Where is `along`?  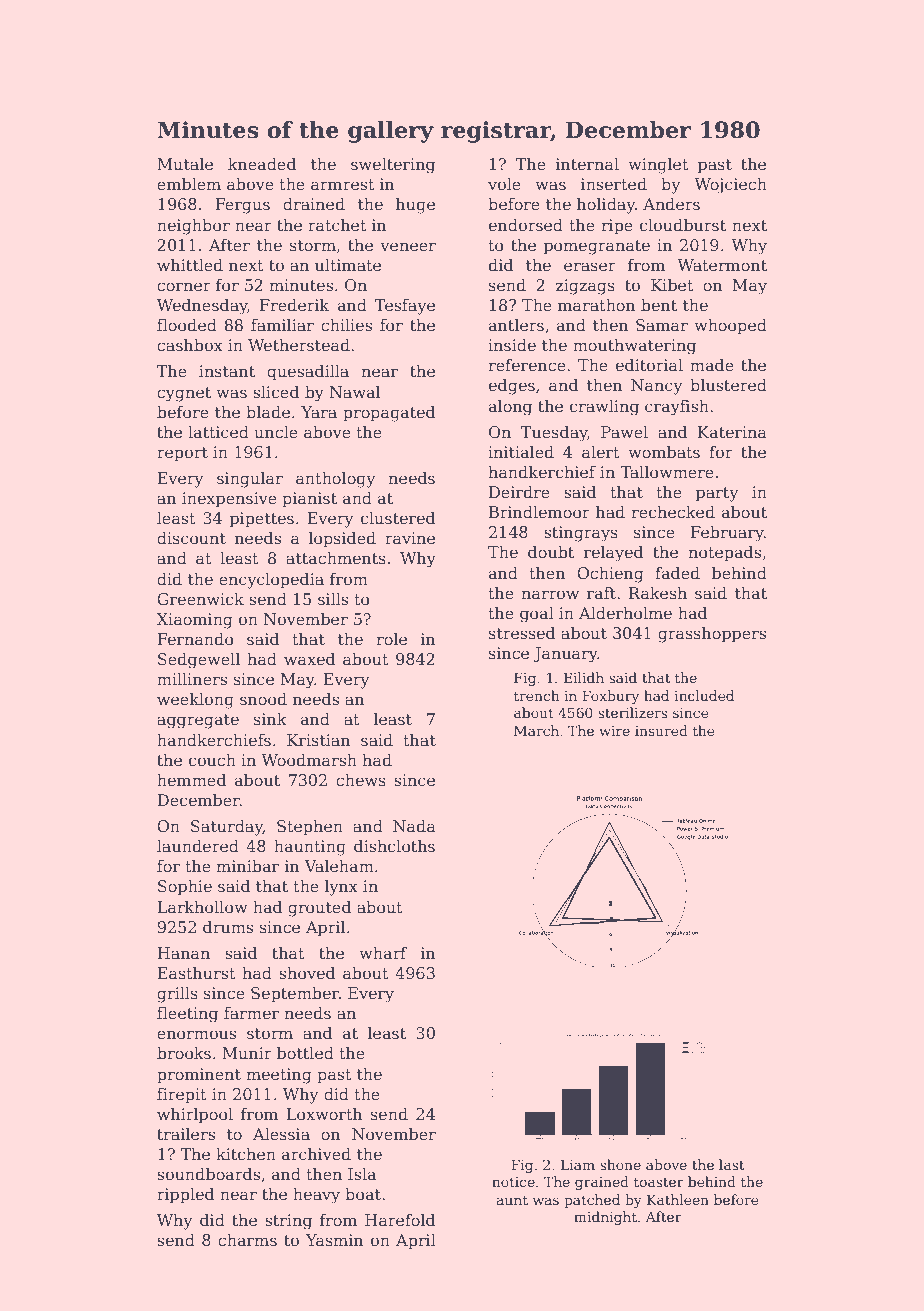
along is located at coordinates (510, 407).
